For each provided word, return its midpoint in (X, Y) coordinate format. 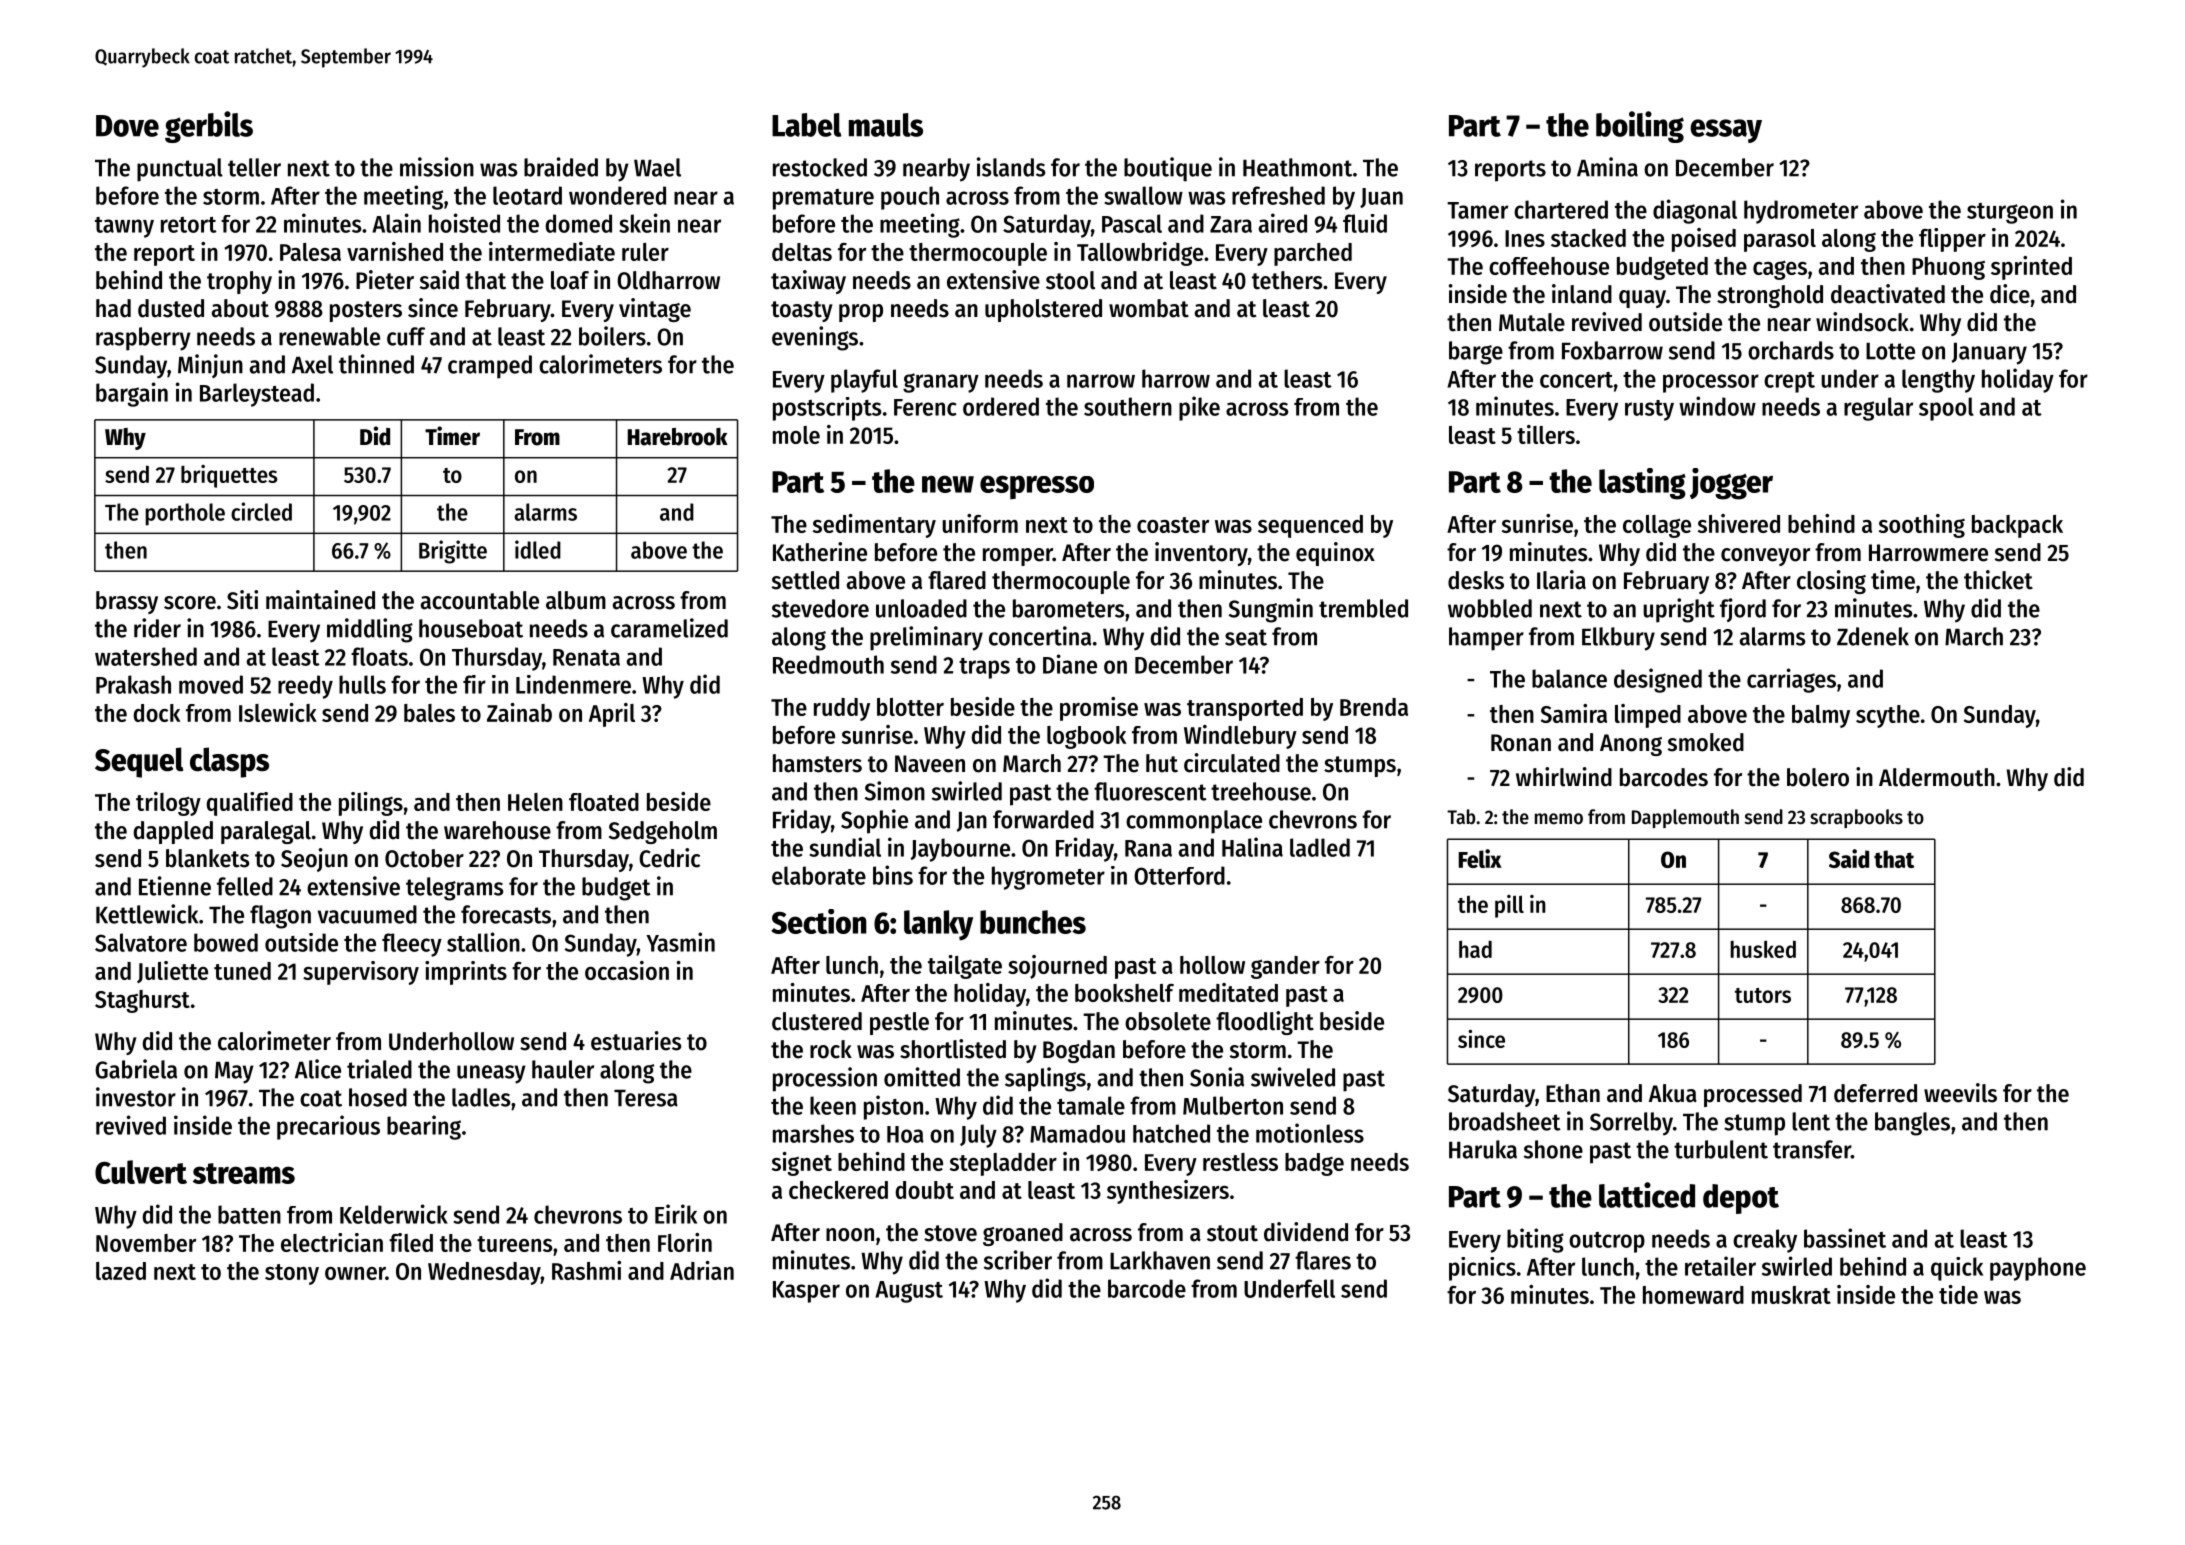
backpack (2017, 526)
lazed (121, 1271)
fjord (1743, 610)
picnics (1482, 1269)
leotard (527, 195)
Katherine (820, 552)
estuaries (636, 1041)
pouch (910, 198)
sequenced (1310, 526)
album (576, 600)
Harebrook (678, 437)
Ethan (1573, 1093)
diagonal (1695, 211)
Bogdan (1079, 1051)
